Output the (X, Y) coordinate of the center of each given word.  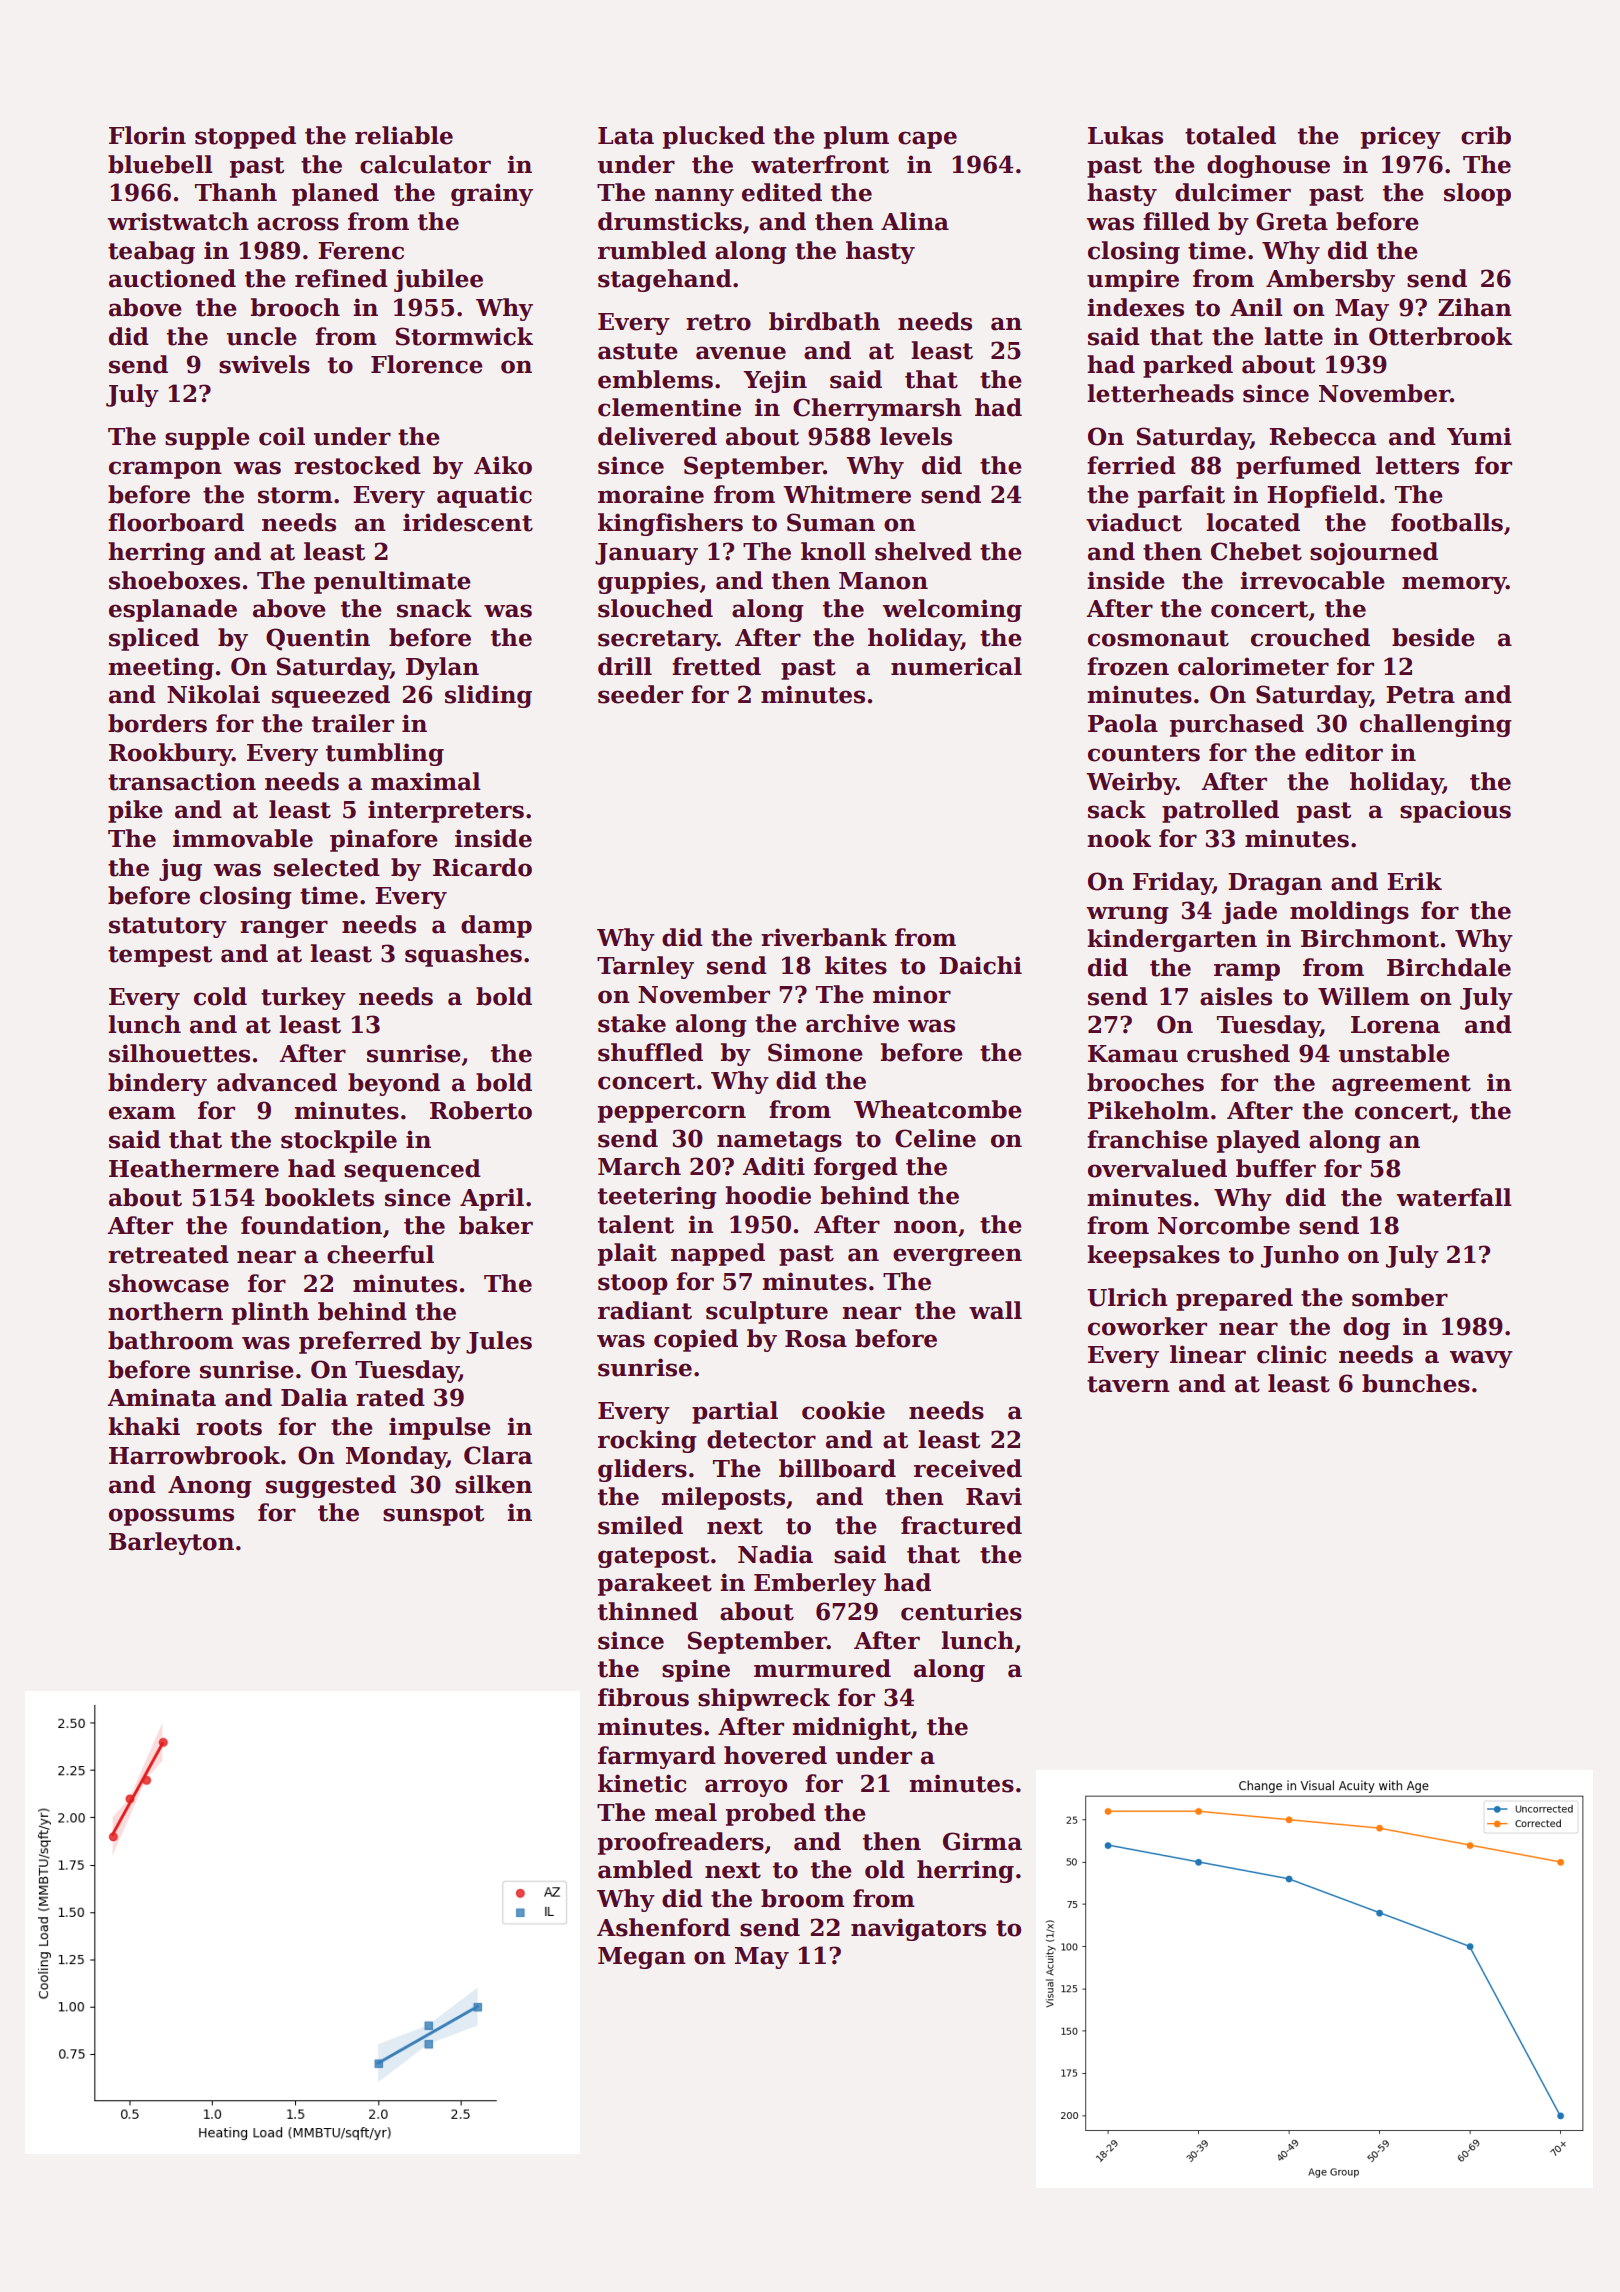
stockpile (339, 1141)
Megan (642, 1958)
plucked (714, 137)
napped (718, 1254)
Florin (147, 135)
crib (1486, 135)
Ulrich (1127, 1297)
